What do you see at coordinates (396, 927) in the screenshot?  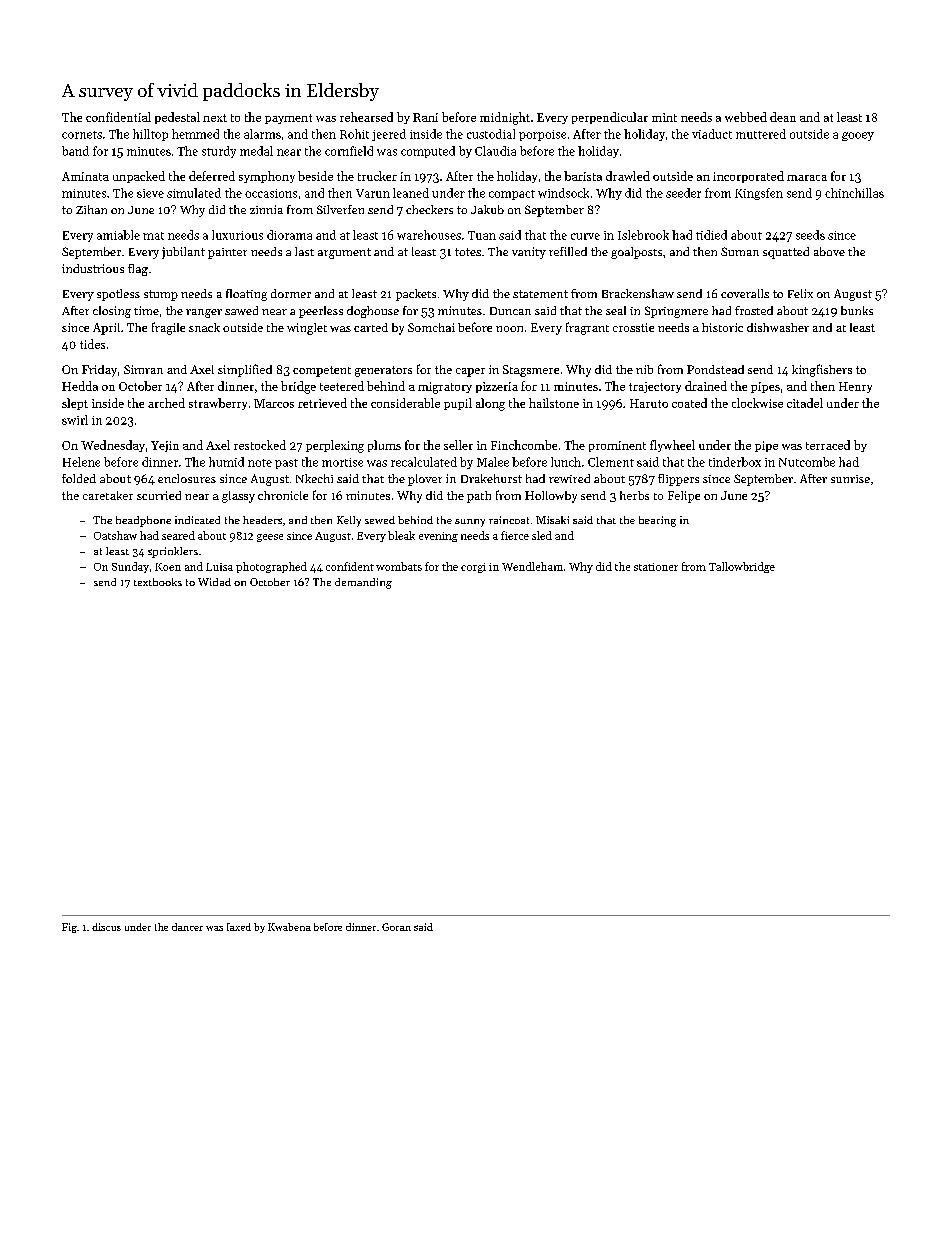 I see `Goran` at bounding box center [396, 927].
